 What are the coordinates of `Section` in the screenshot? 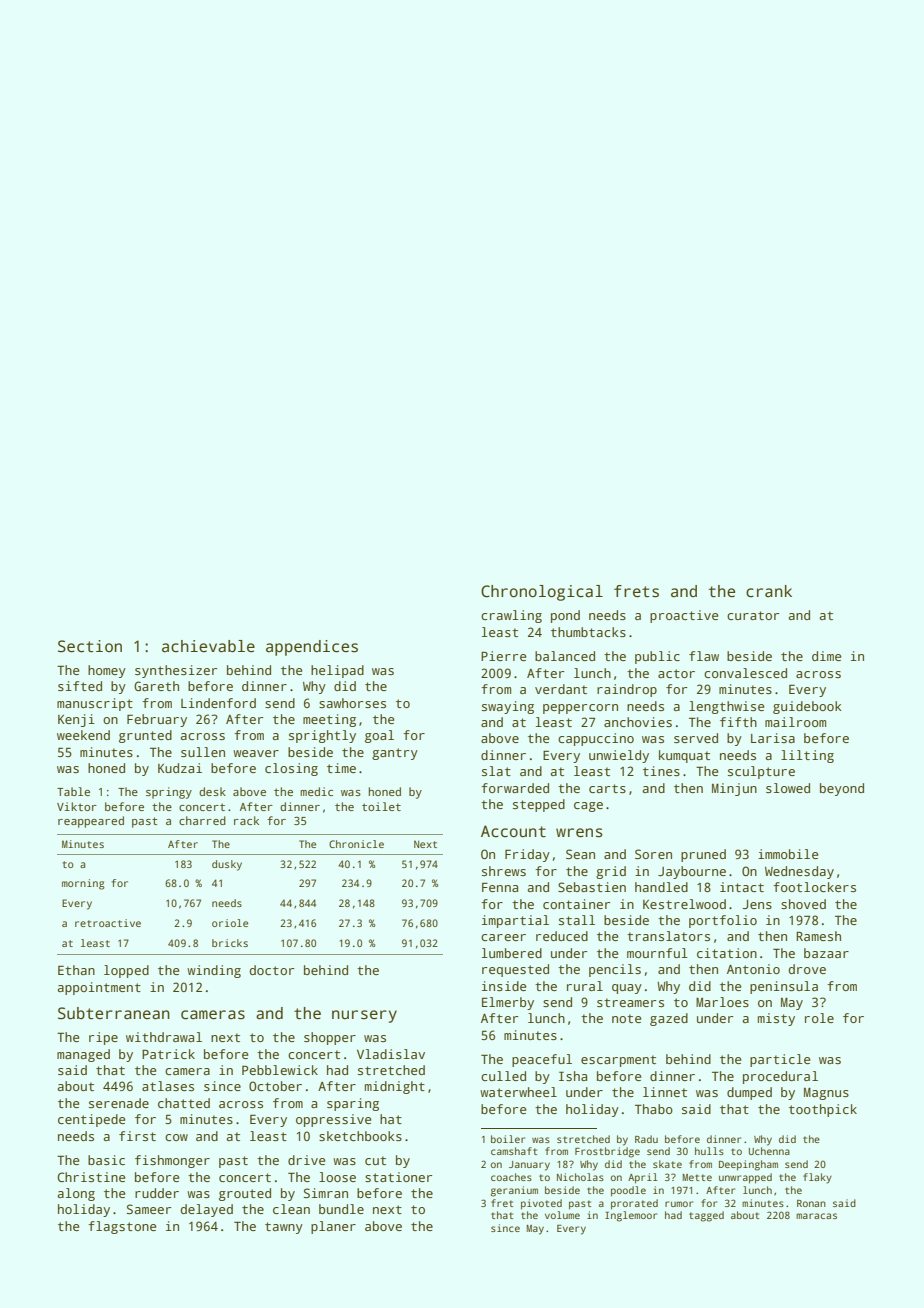 It's located at (90, 646).
